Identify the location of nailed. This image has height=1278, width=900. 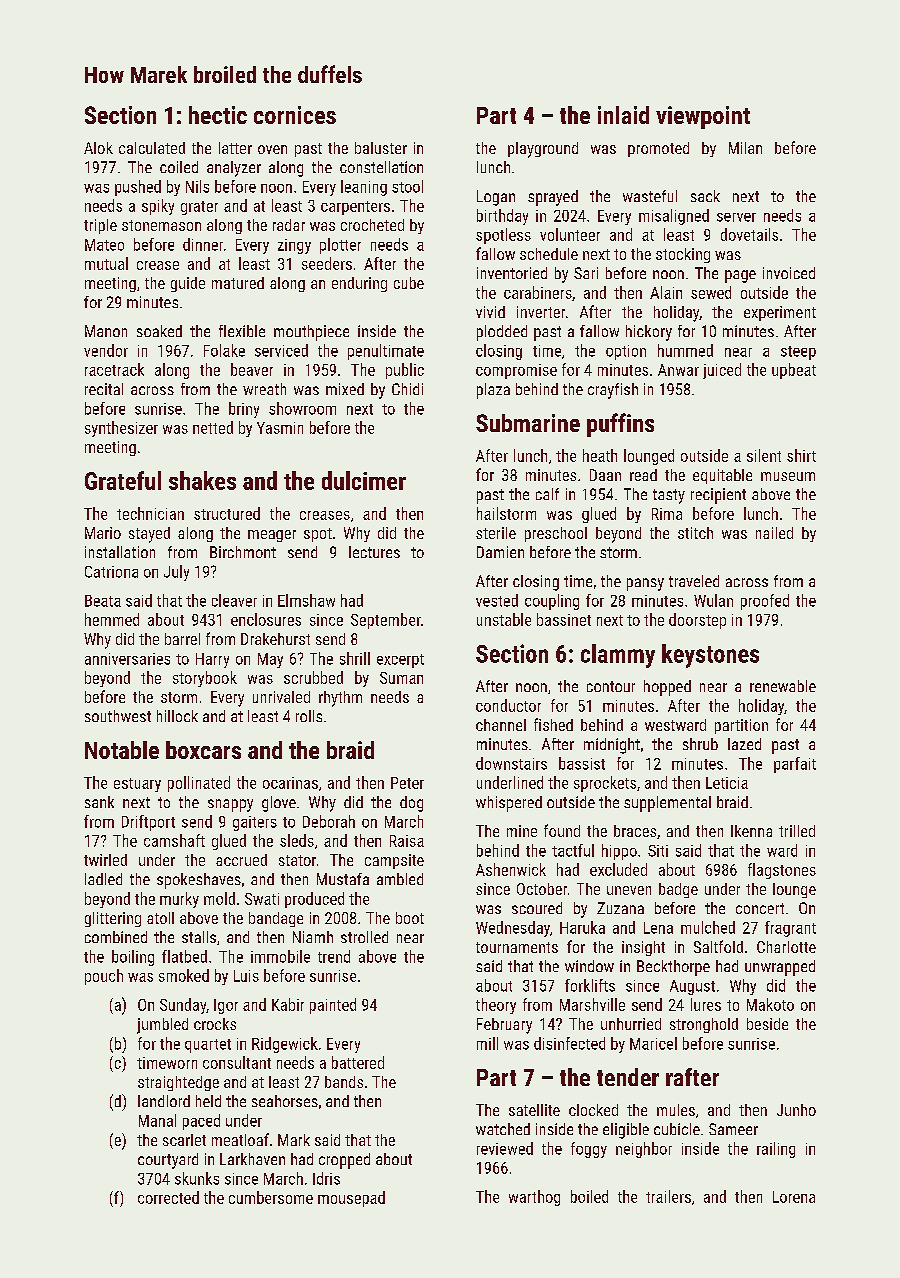
(774, 533).
